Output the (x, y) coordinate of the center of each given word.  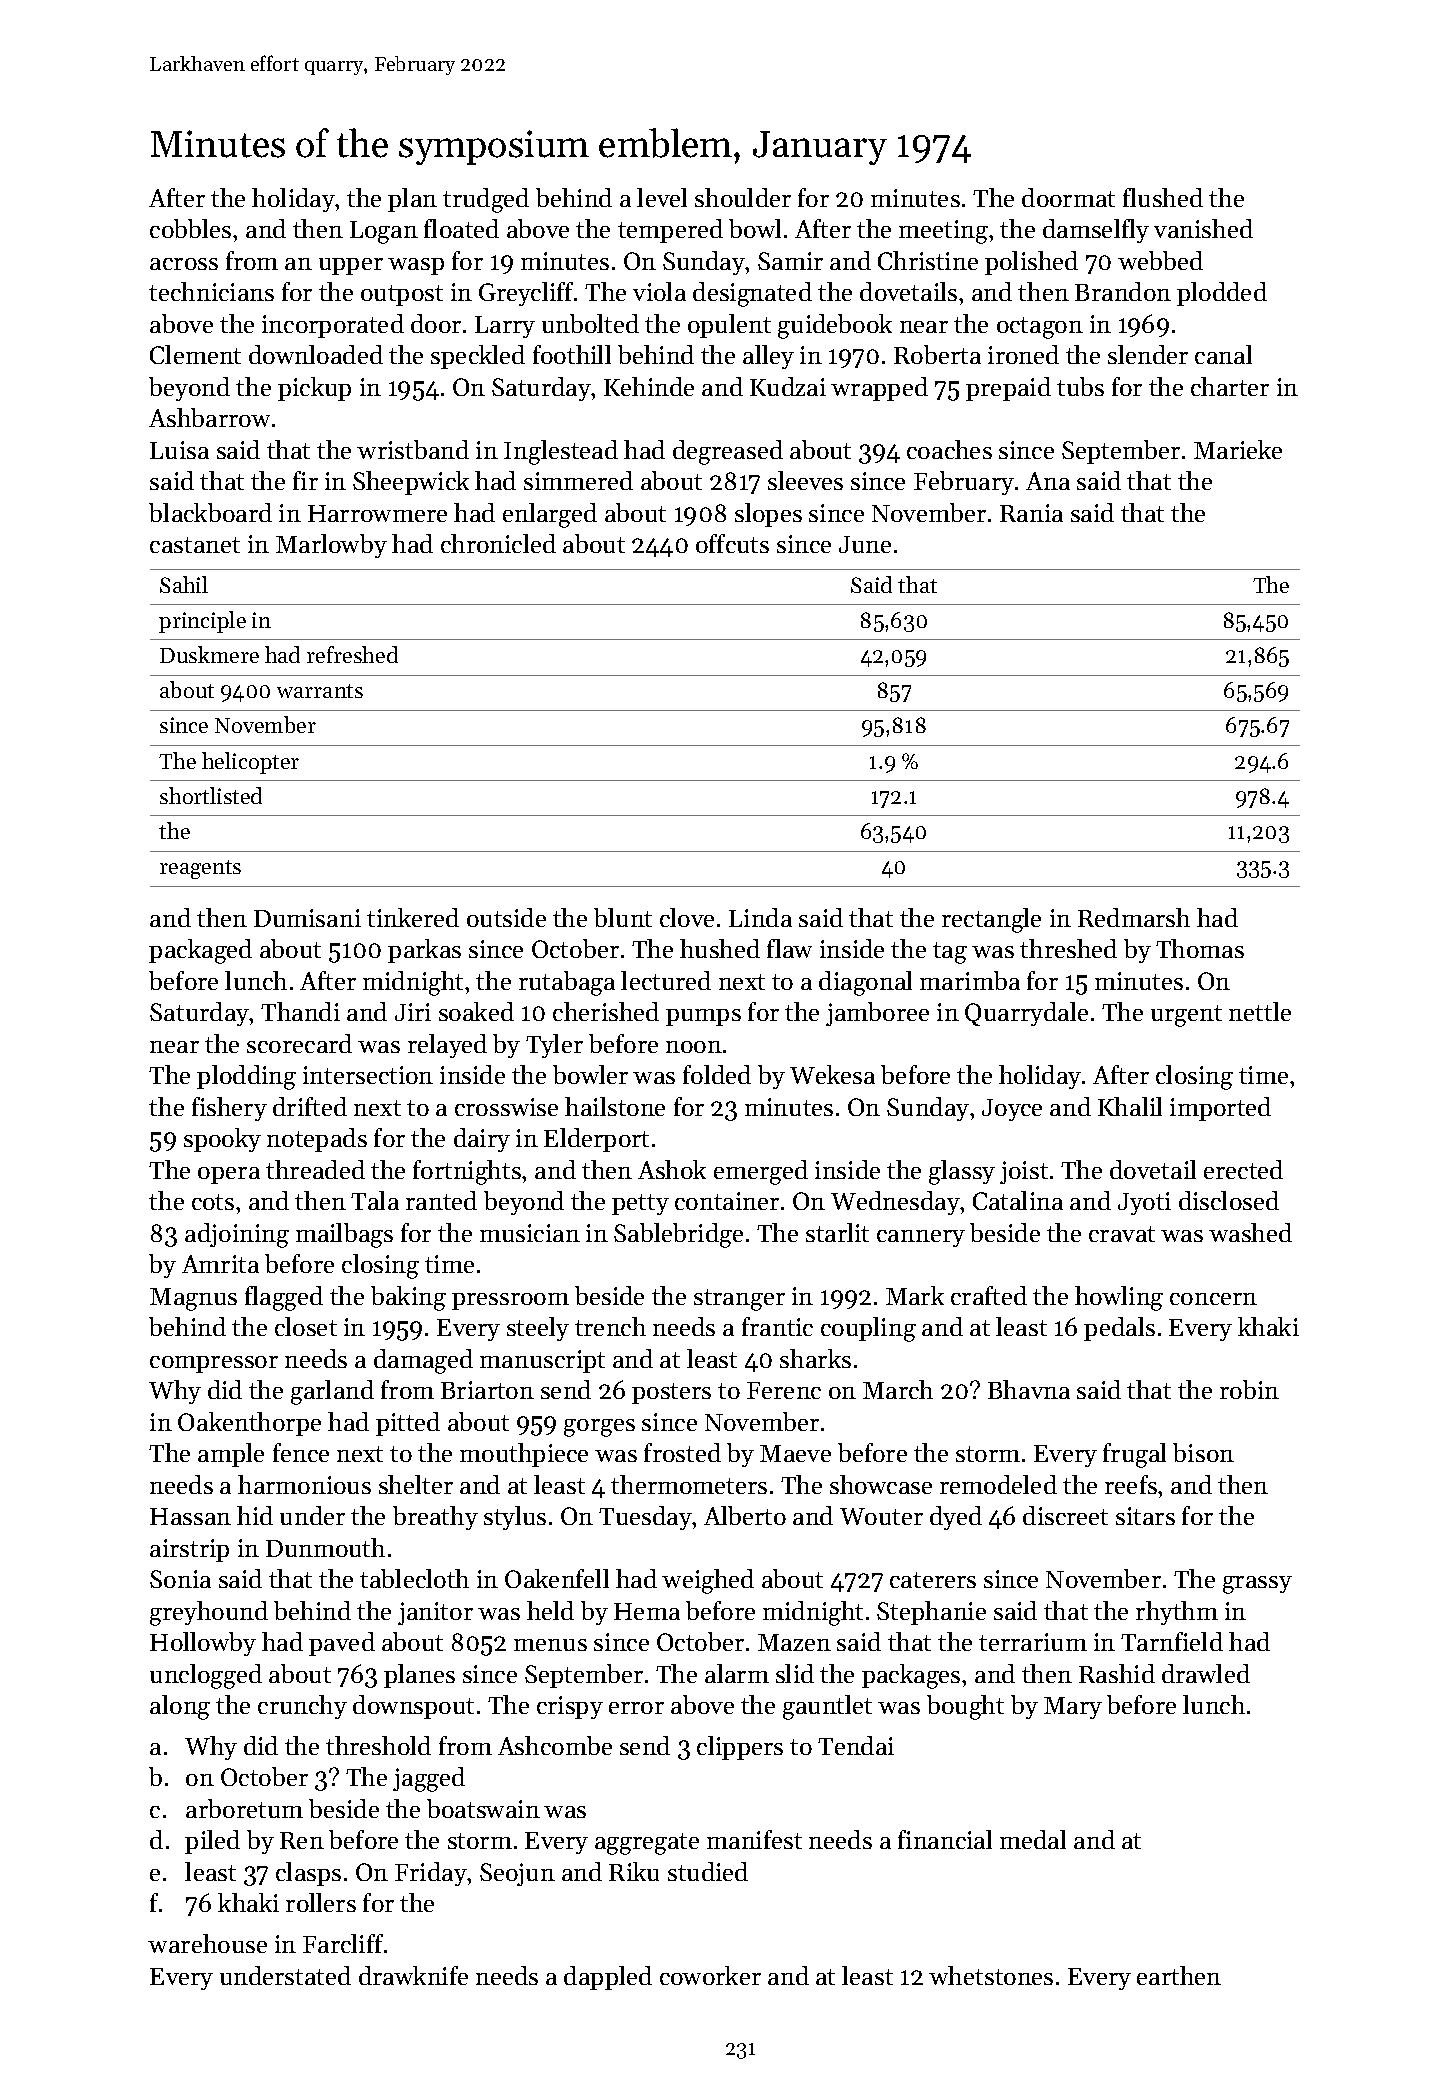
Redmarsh (1134, 917)
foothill (572, 354)
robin (1249, 1389)
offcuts (732, 543)
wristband (413, 449)
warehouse (207, 1943)
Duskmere (209, 654)
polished (1031, 263)
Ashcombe (555, 1745)
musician (530, 1233)
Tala (375, 1200)
